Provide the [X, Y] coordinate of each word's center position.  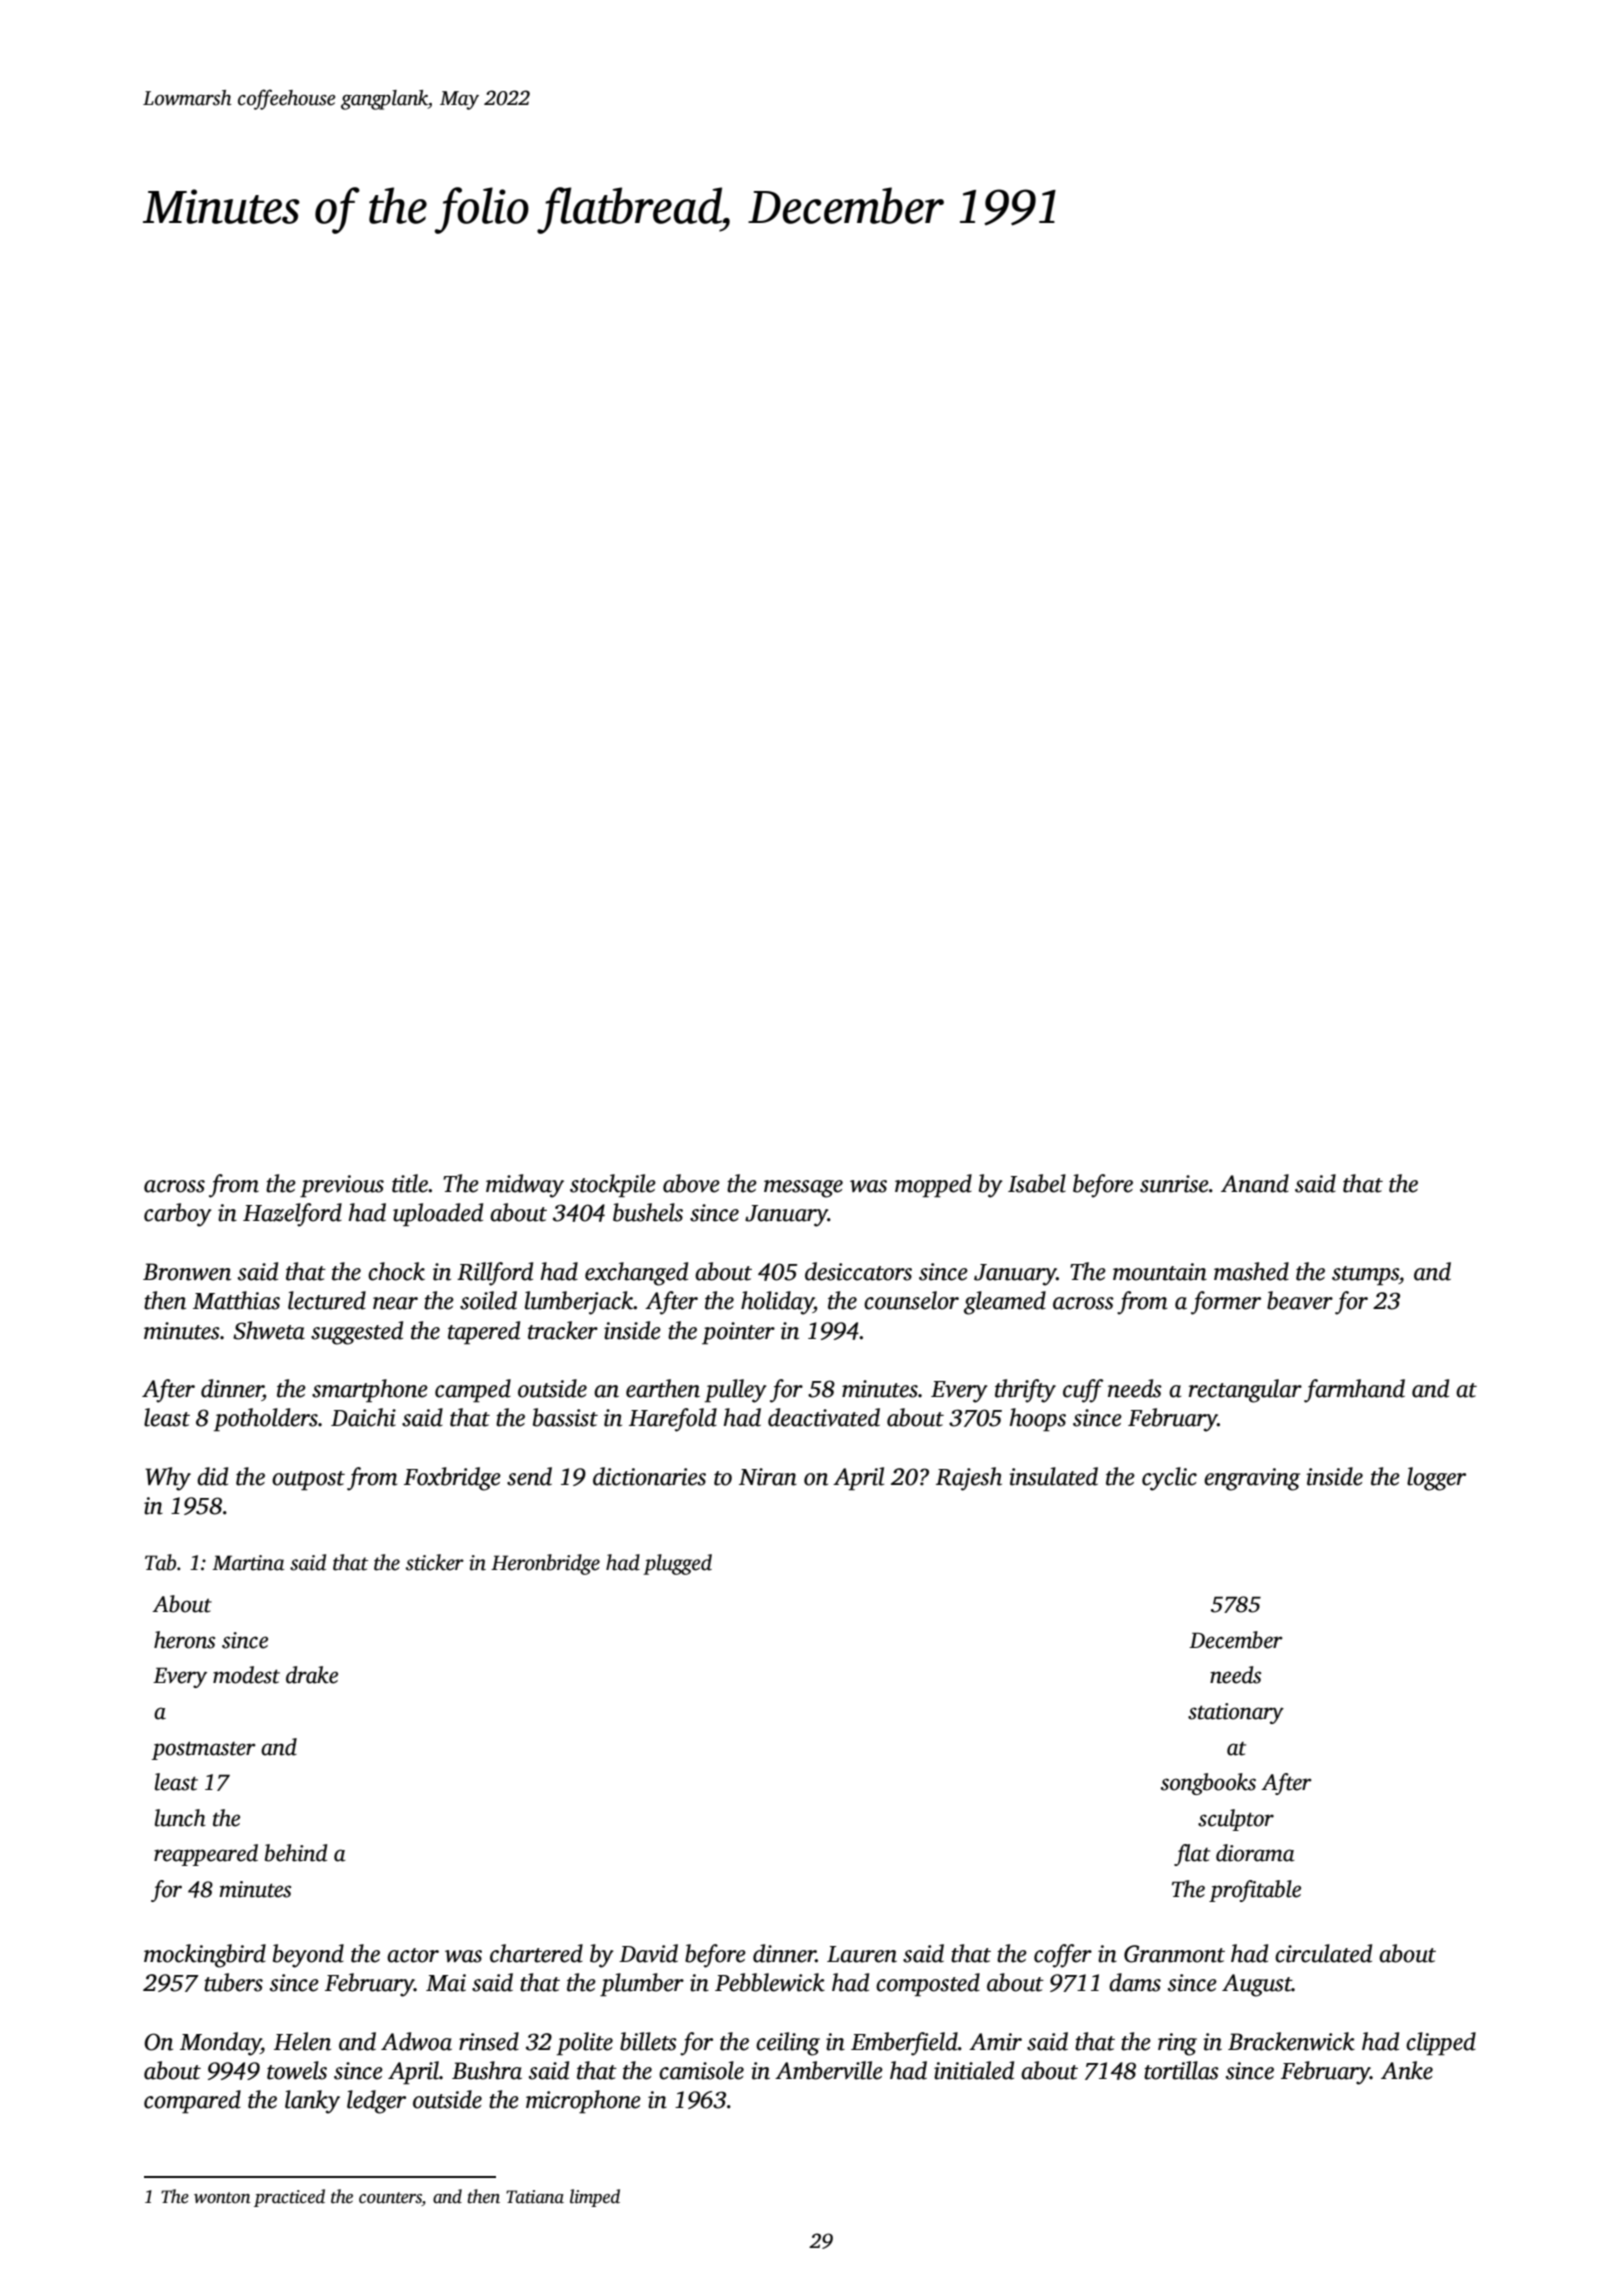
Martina [248, 1563]
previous [342, 1186]
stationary [1236, 1713]
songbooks [1208, 1784]
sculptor [1236, 1820]
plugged [677, 1564]
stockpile [613, 1185]
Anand [1255, 1183]
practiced [289, 2198]
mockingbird [205, 1956]
